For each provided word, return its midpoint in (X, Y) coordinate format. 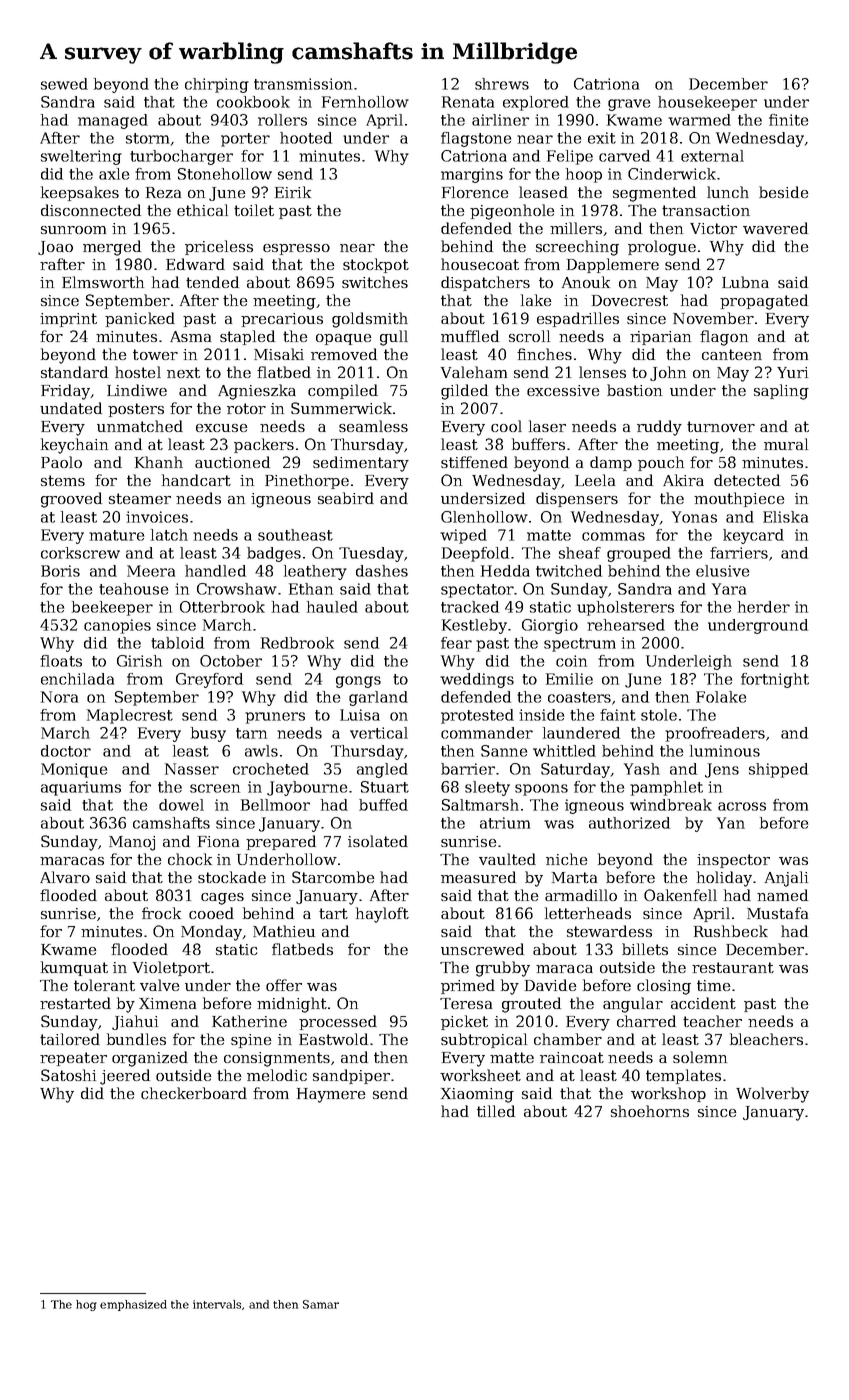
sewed (64, 84)
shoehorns (650, 1111)
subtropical (484, 1040)
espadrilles (578, 319)
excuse (221, 428)
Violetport (171, 968)
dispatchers (485, 283)
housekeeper (707, 103)
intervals (217, 1304)
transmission (303, 84)
